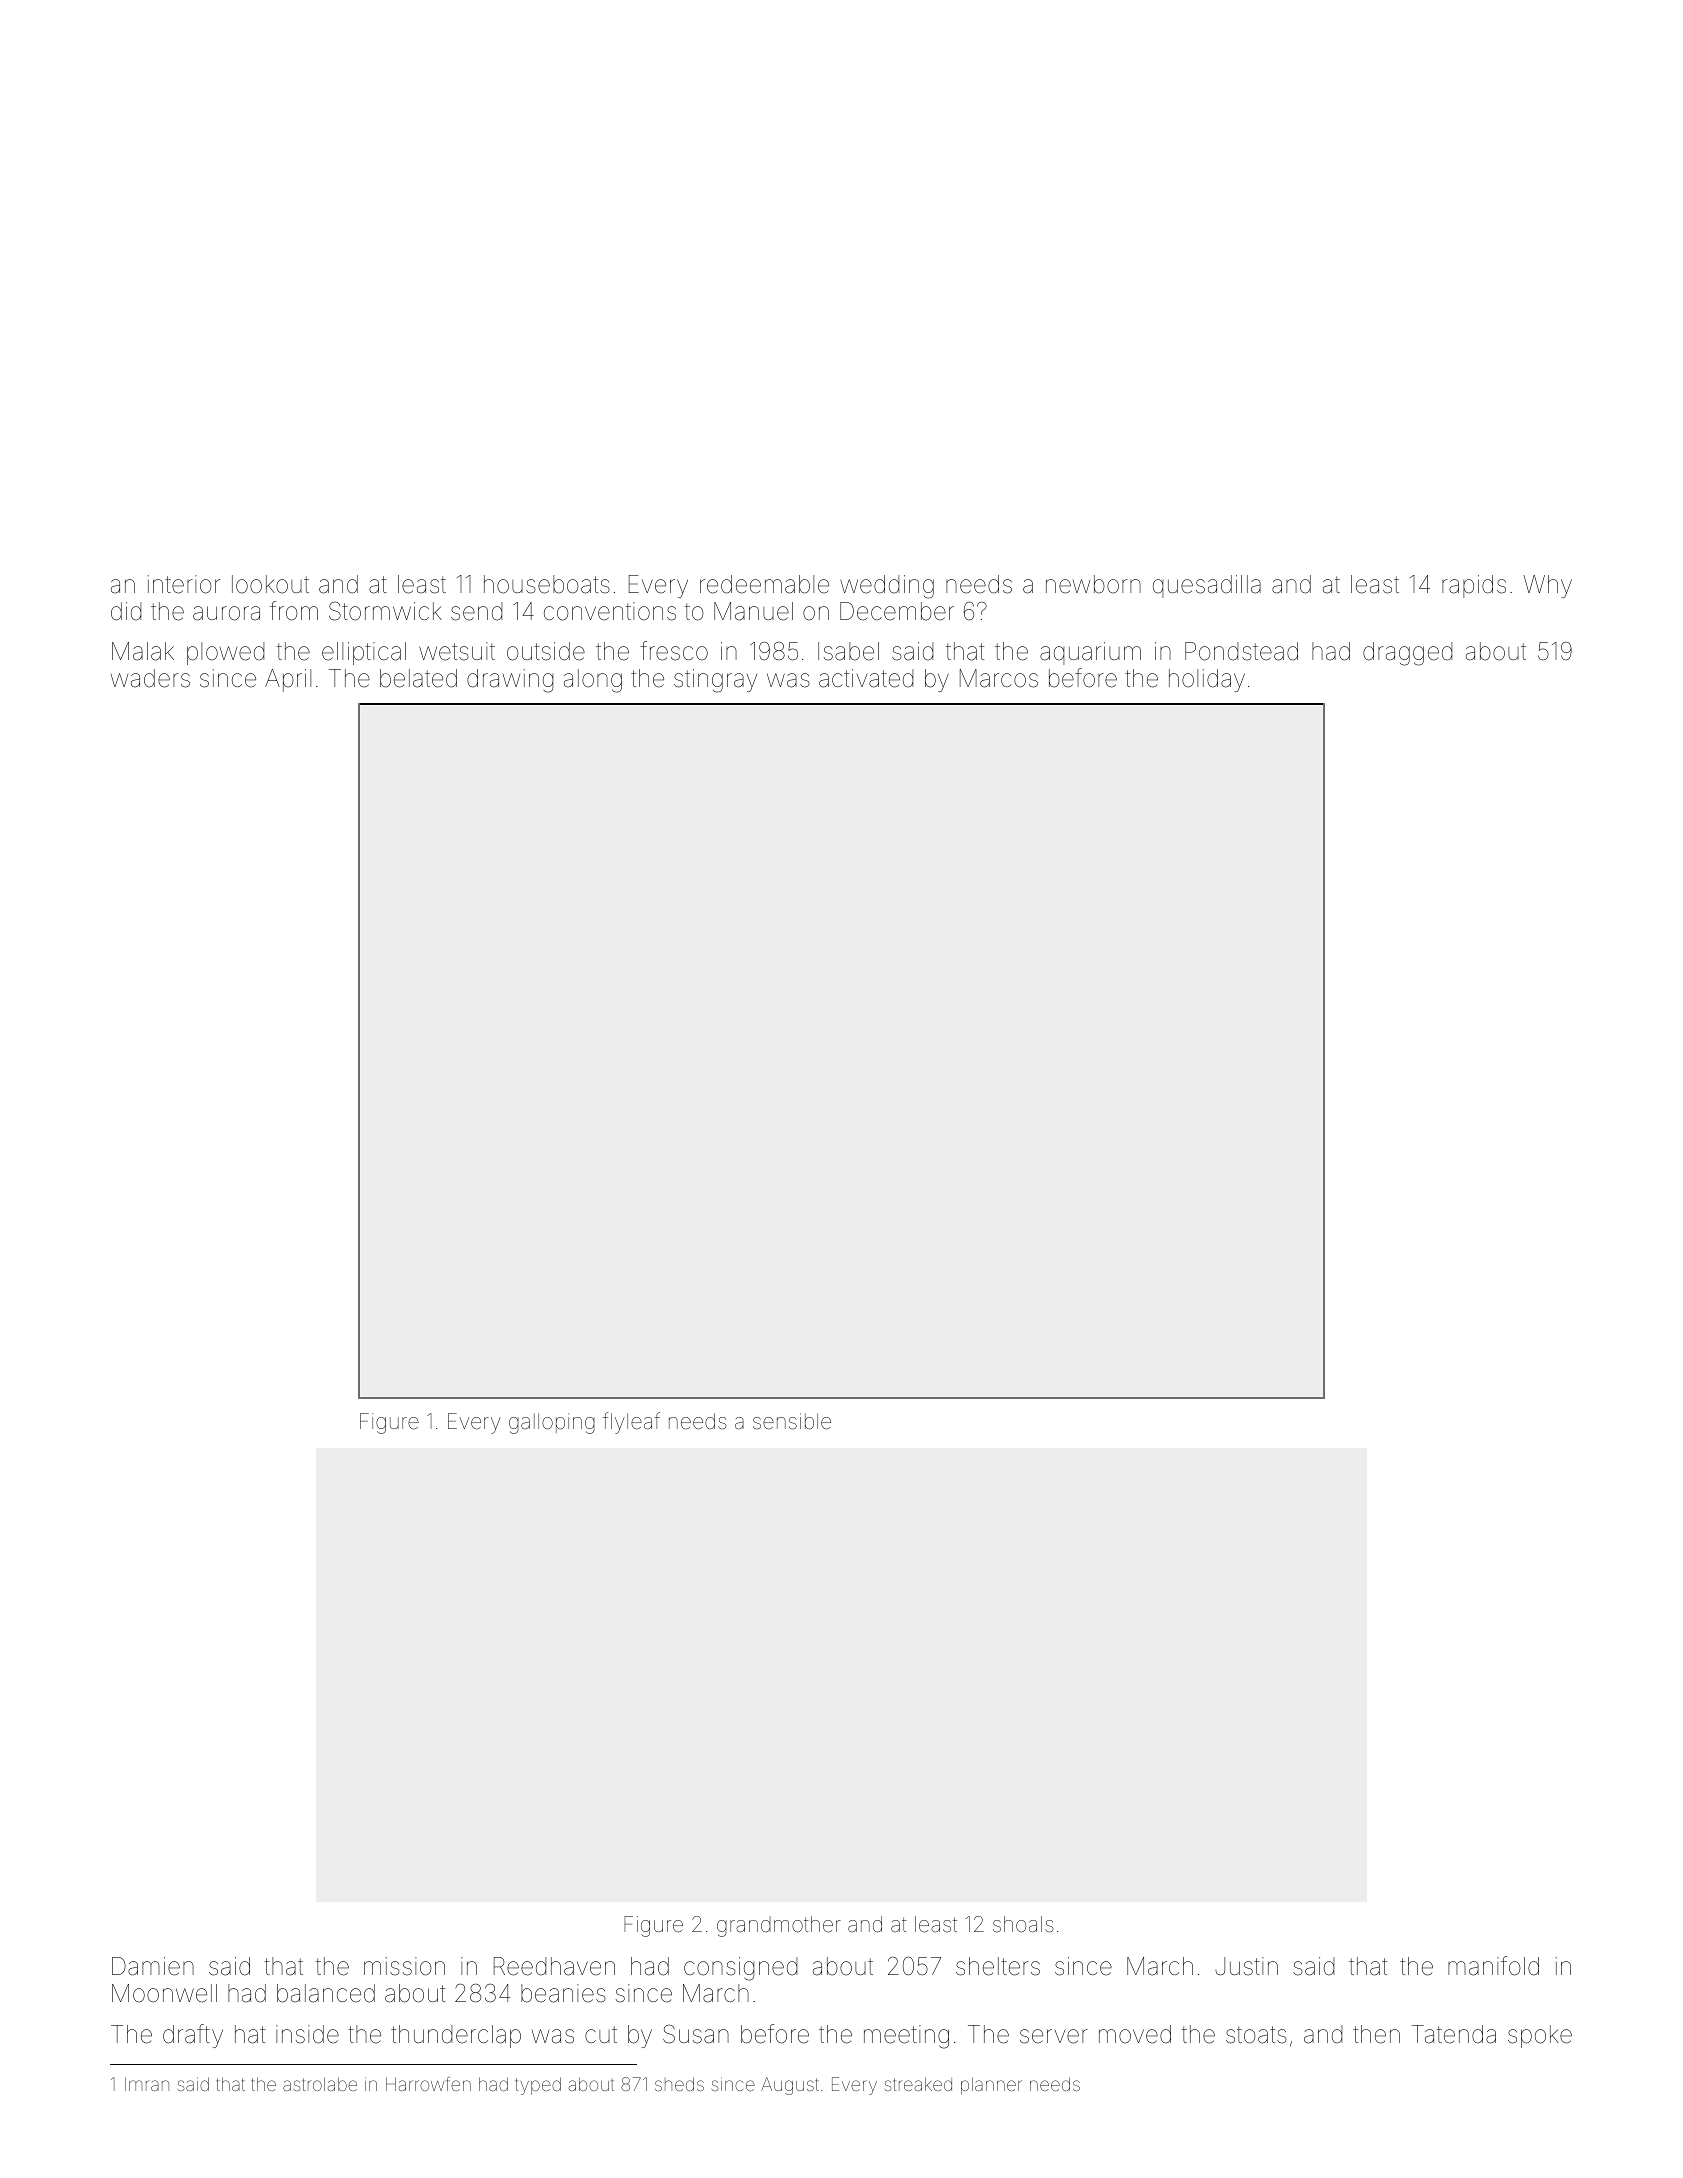  What do you see at coordinates (147, 2084) in the document?
I see `Imran` at bounding box center [147, 2084].
